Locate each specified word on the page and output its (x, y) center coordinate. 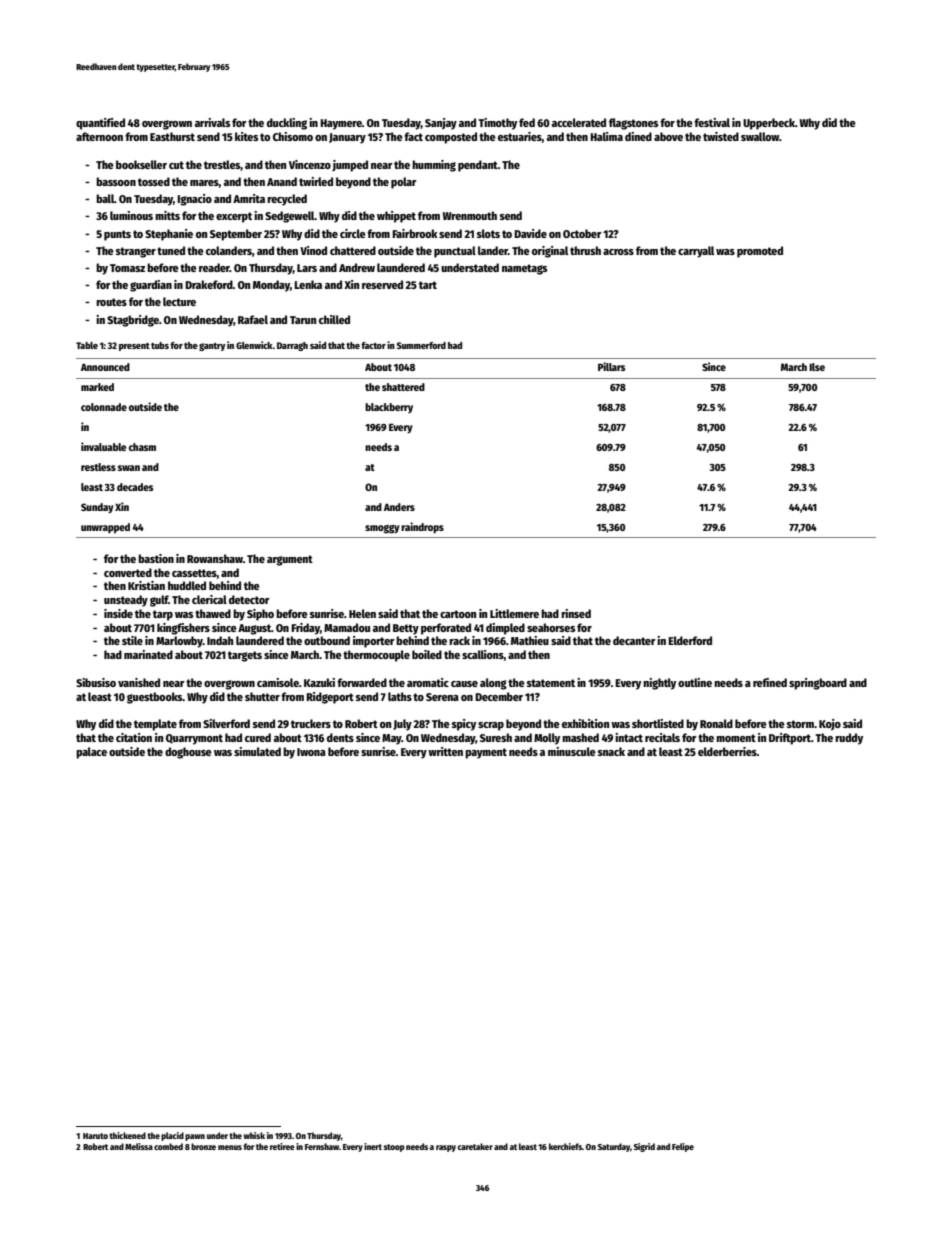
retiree (282, 1146)
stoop (394, 1148)
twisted (721, 136)
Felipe (683, 1147)
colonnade (104, 407)
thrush (585, 250)
